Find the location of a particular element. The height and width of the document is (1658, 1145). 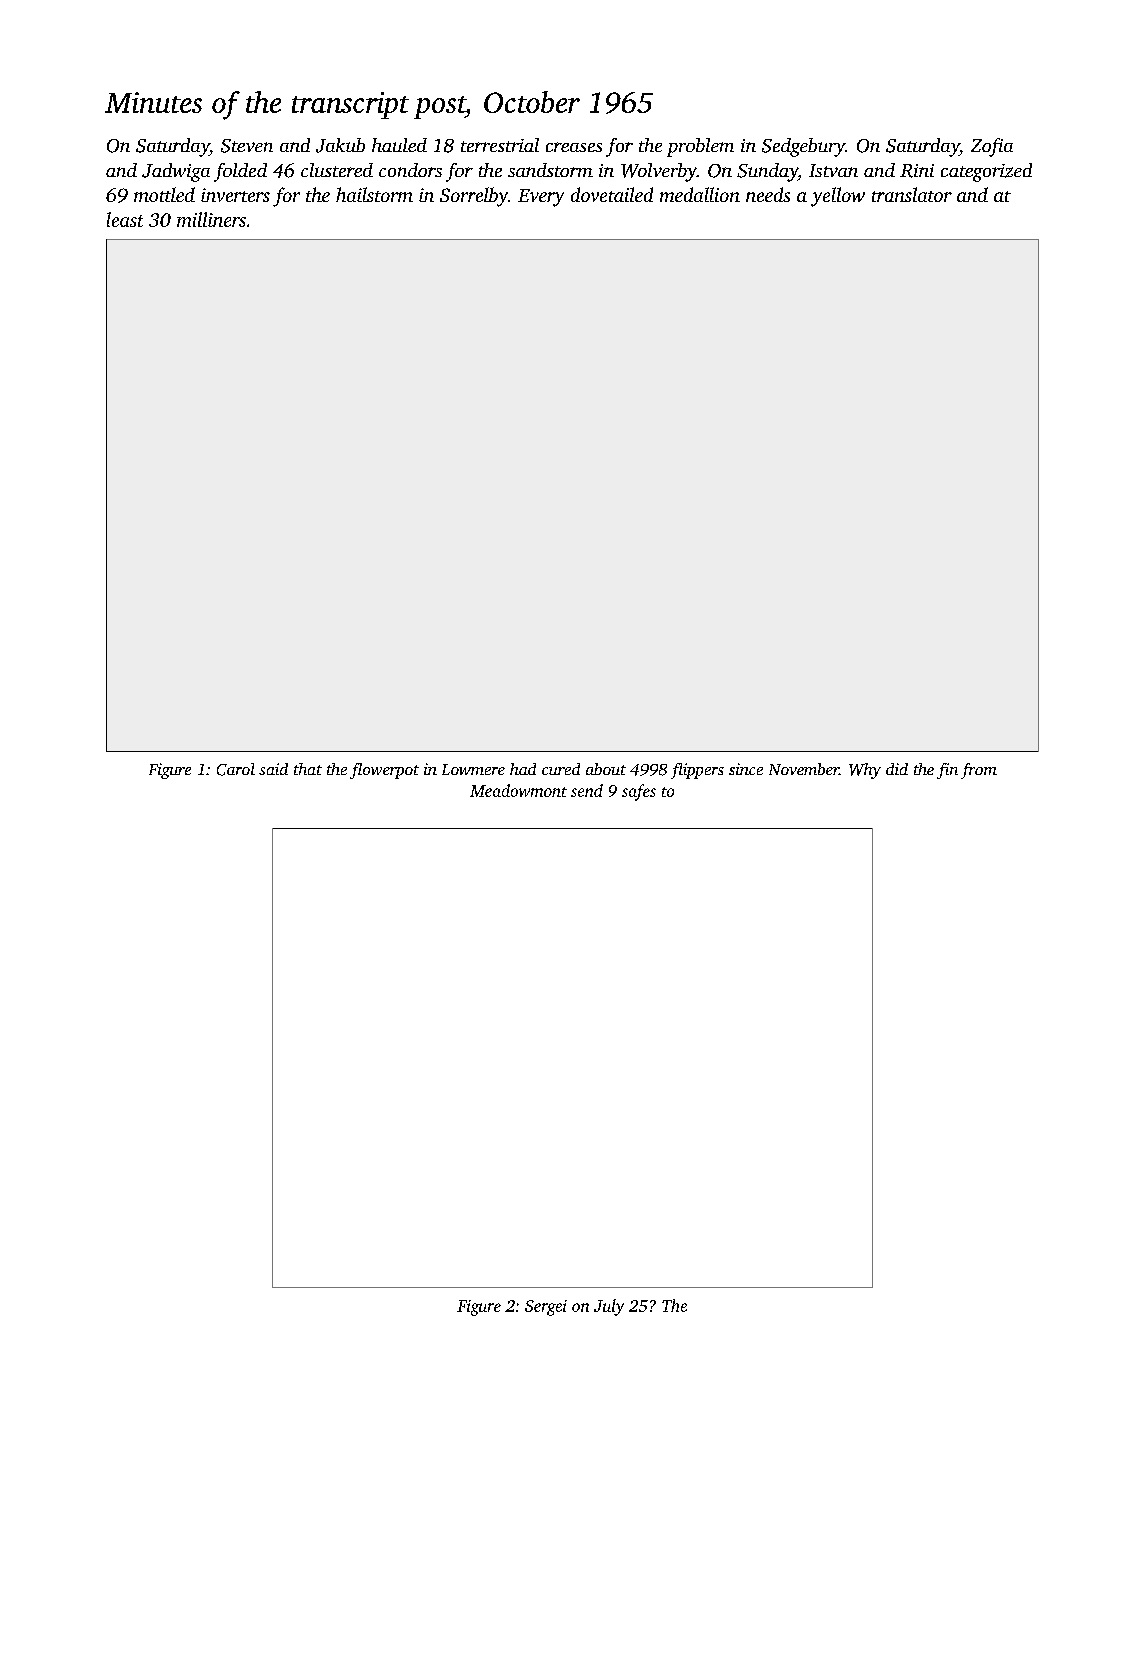

medallion is located at coordinates (700, 194).
